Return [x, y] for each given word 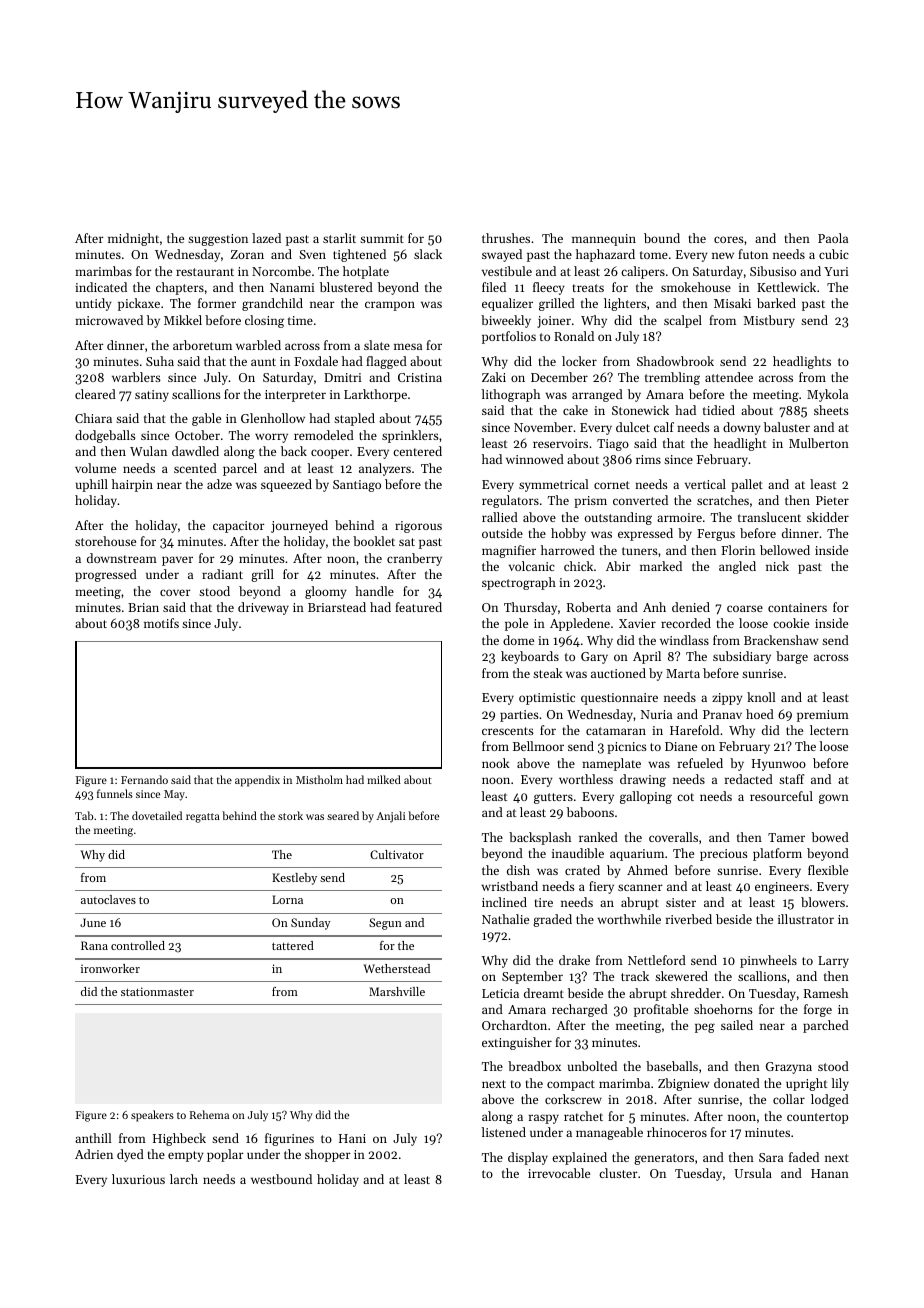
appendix [257, 781]
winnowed [535, 459]
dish [518, 870]
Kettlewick [786, 287]
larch [184, 1179]
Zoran [247, 254]
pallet [747, 485]
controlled [138, 945]
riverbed [689, 919]
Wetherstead [397, 968]
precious [724, 855]
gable [206, 419]
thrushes [506, 238]
